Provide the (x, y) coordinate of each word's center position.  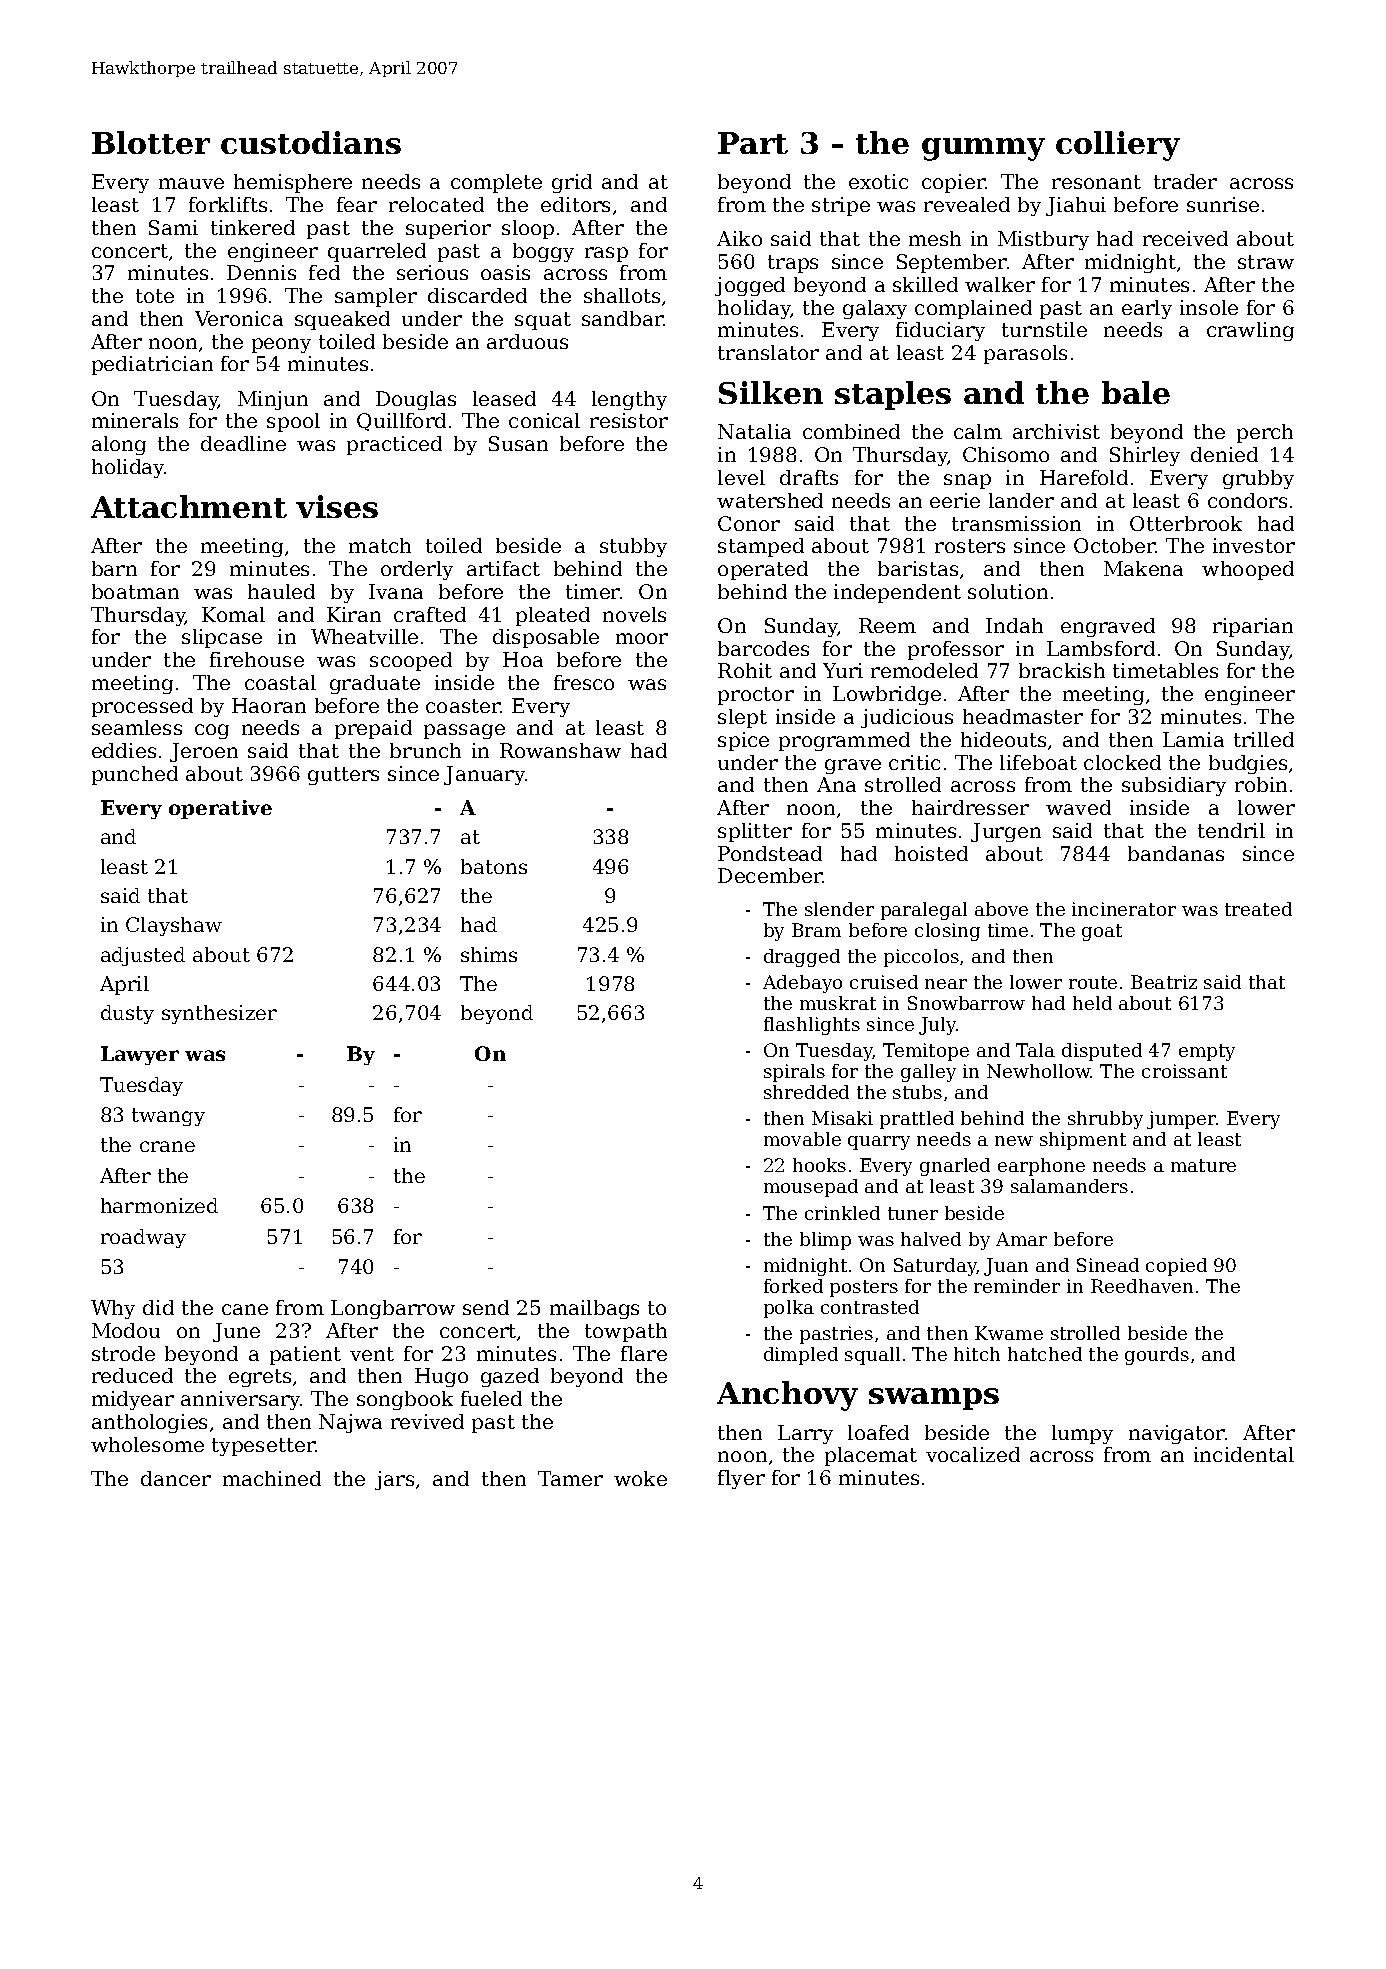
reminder (1017, 1286)
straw (1266, 262)
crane (167, 1146)
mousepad (811, 1188)
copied (1176, 1267)
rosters (970, 546)
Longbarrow (393, 1309)
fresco (584, 682)
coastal (280, 682)
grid (572, 183)
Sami (173, 227)
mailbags (594, 1309)
